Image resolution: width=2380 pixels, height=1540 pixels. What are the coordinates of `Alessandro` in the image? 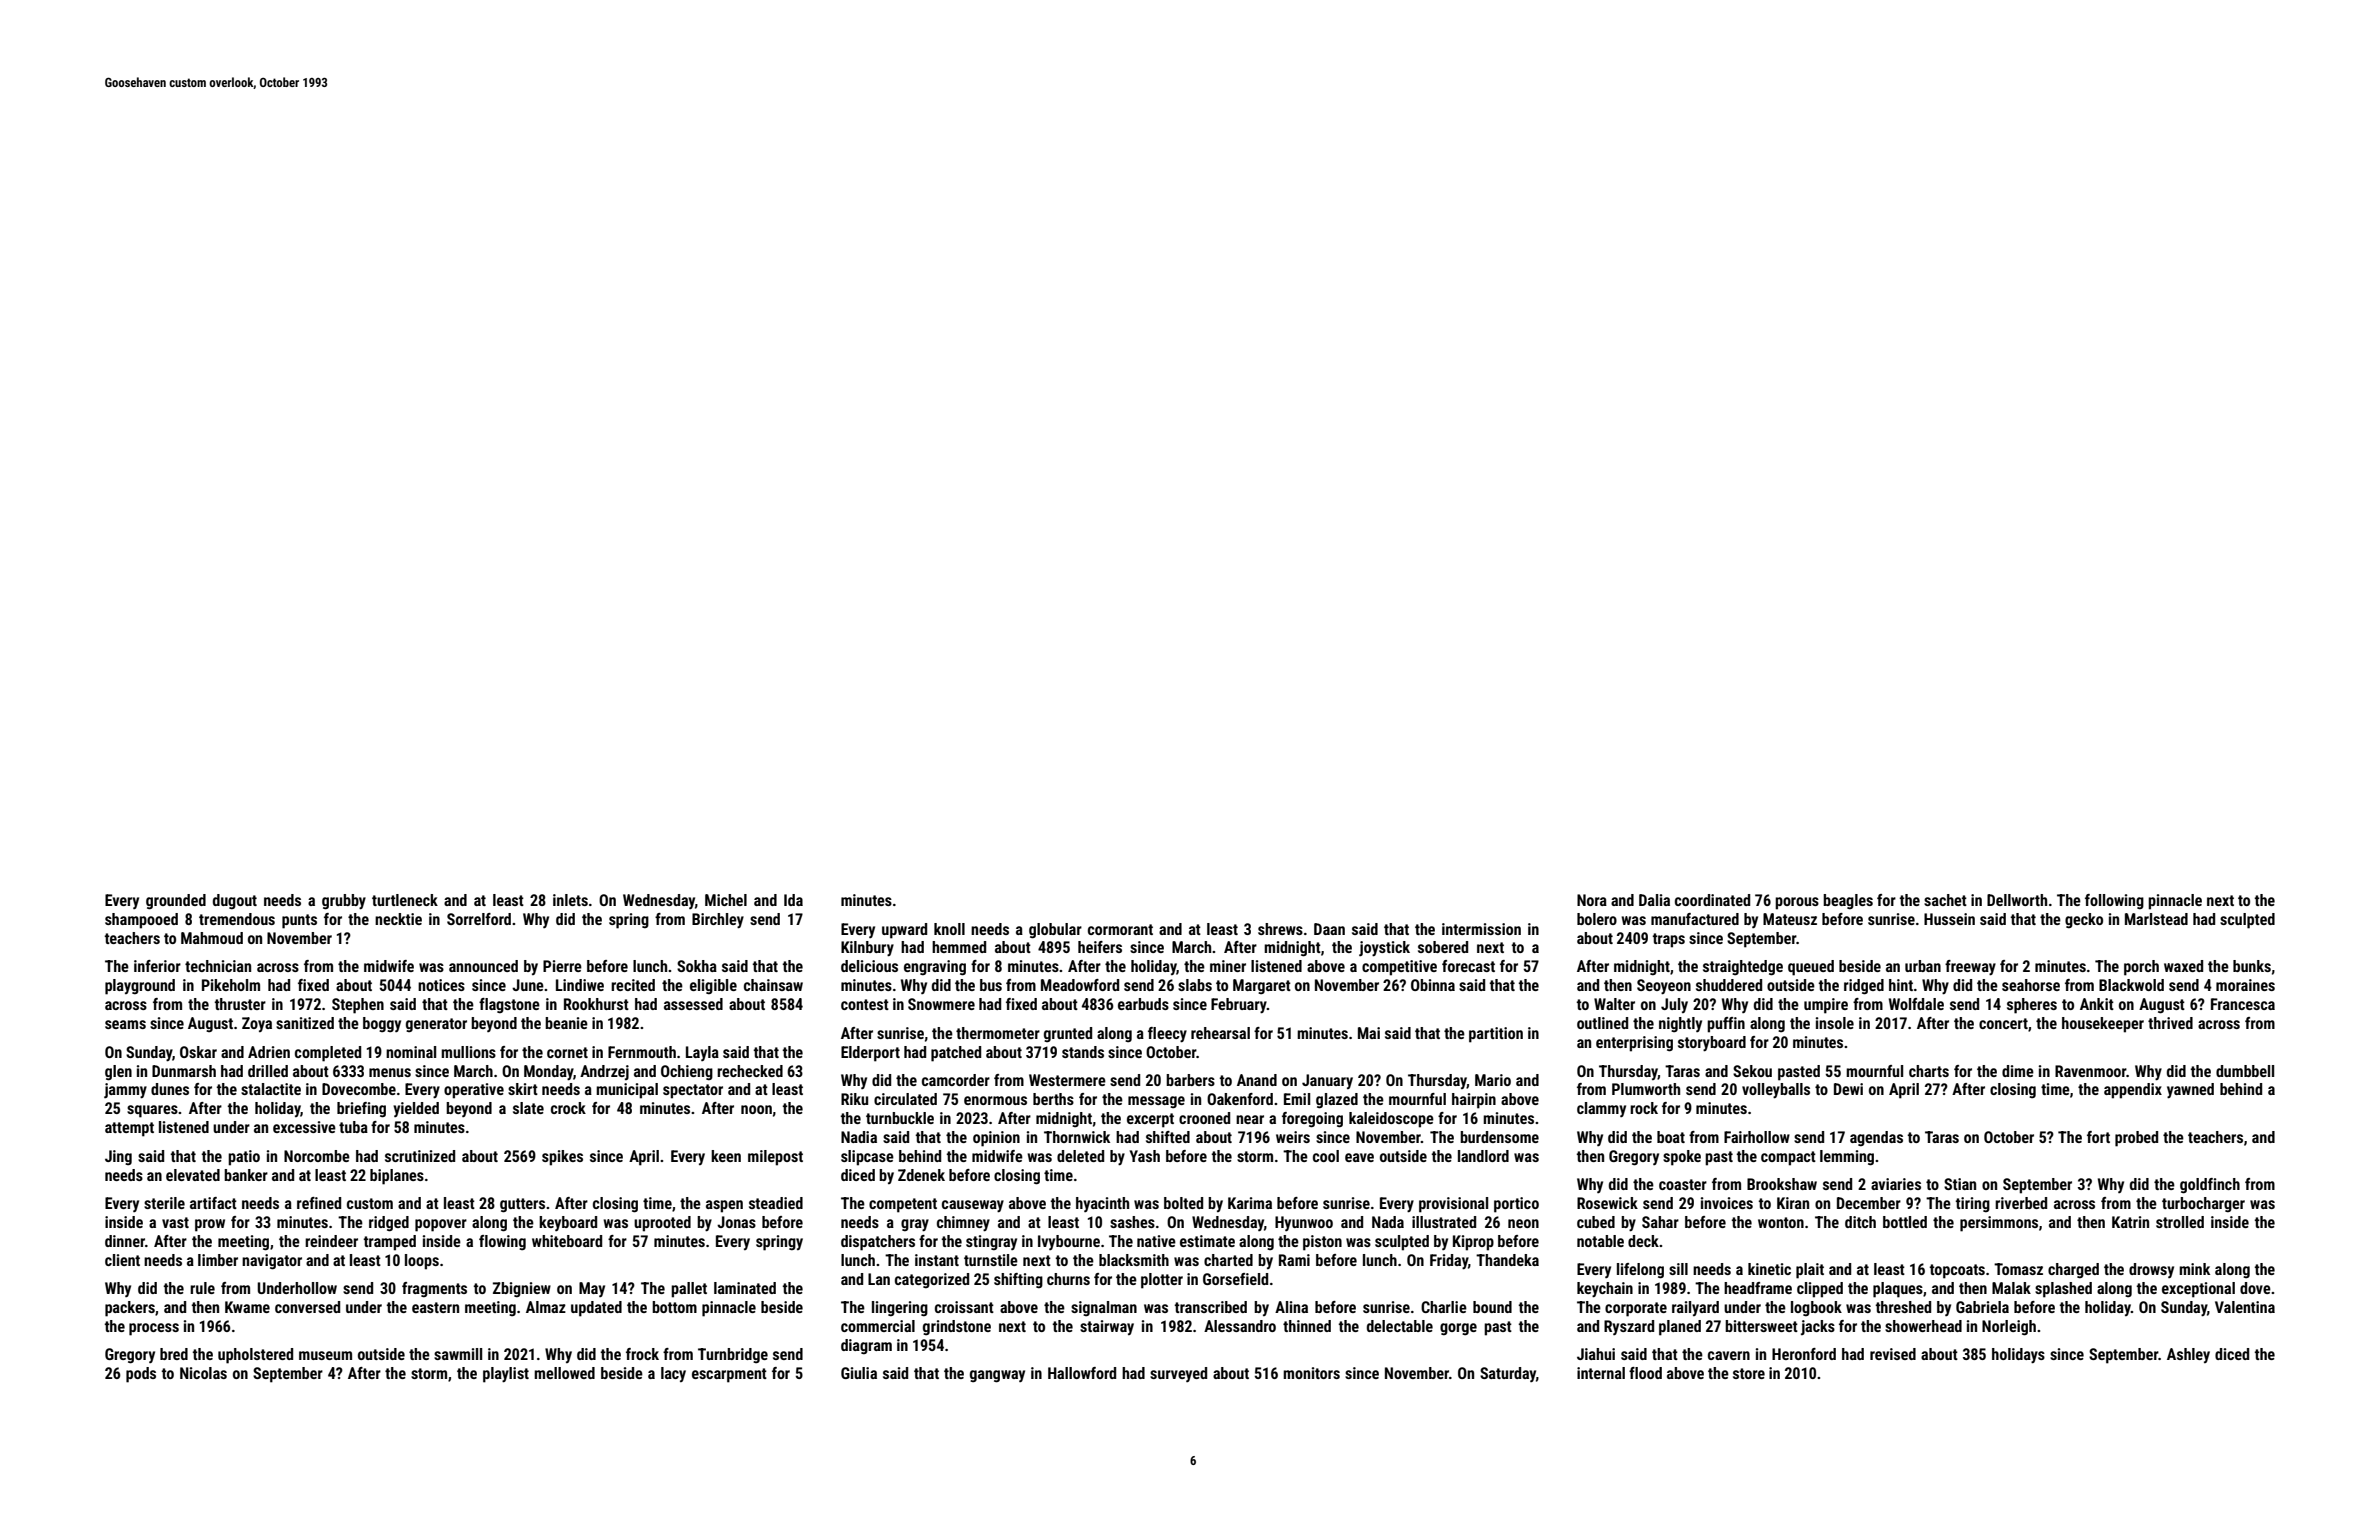 It's located at (1240, 1326).
